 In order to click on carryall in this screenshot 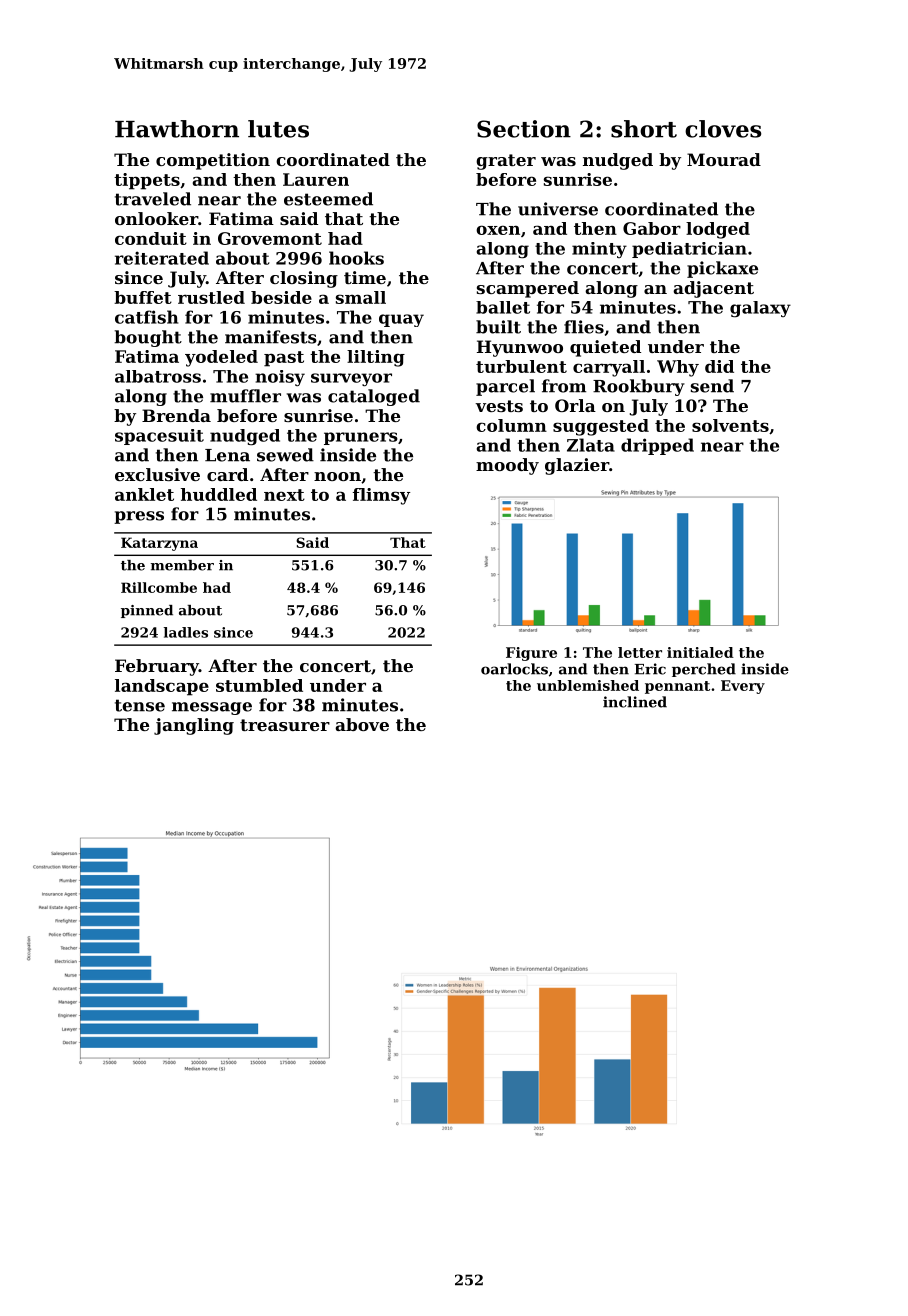, I will do `click(609, 368)`.
